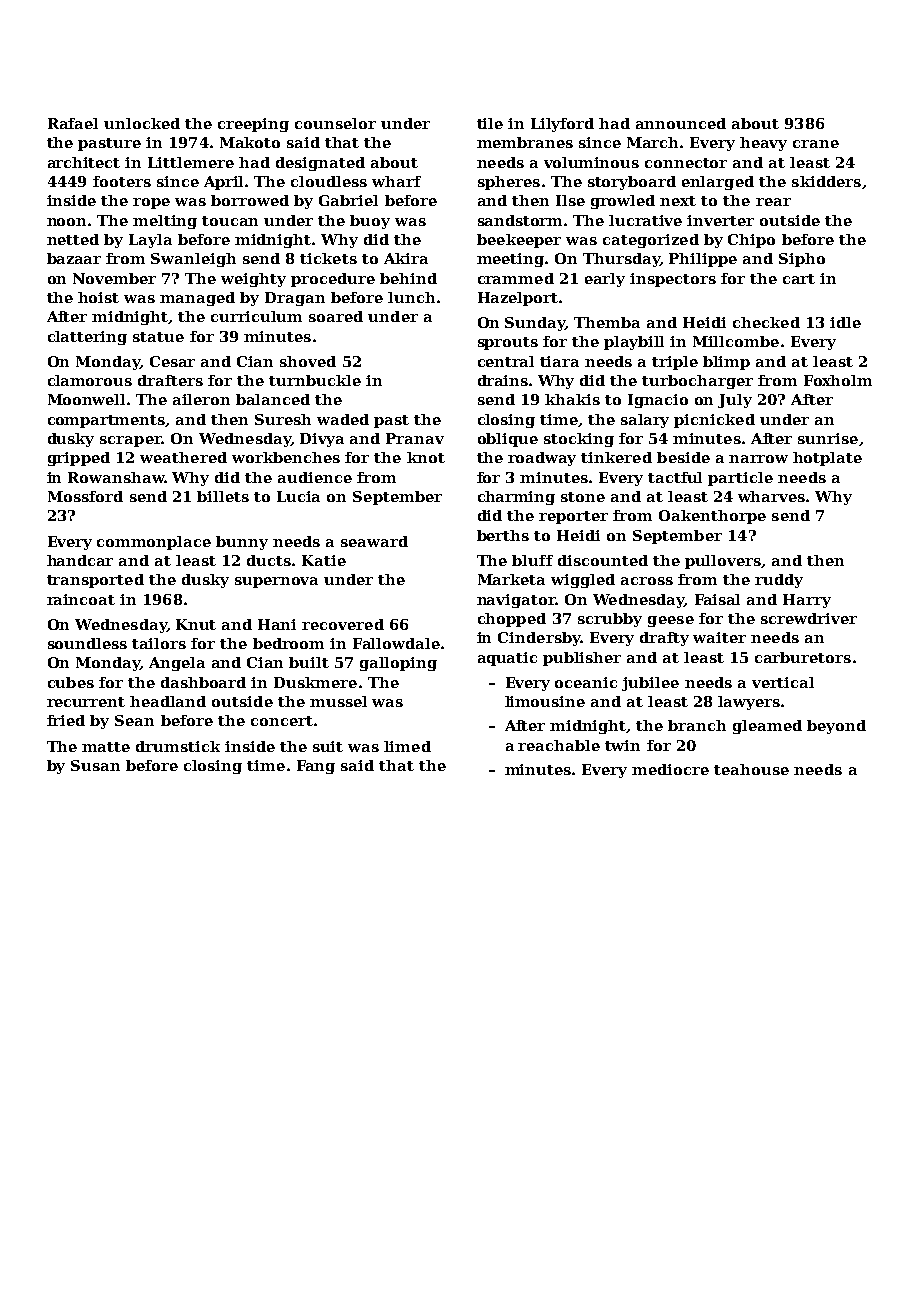  I want to click on spheres, so click(509, 183).
